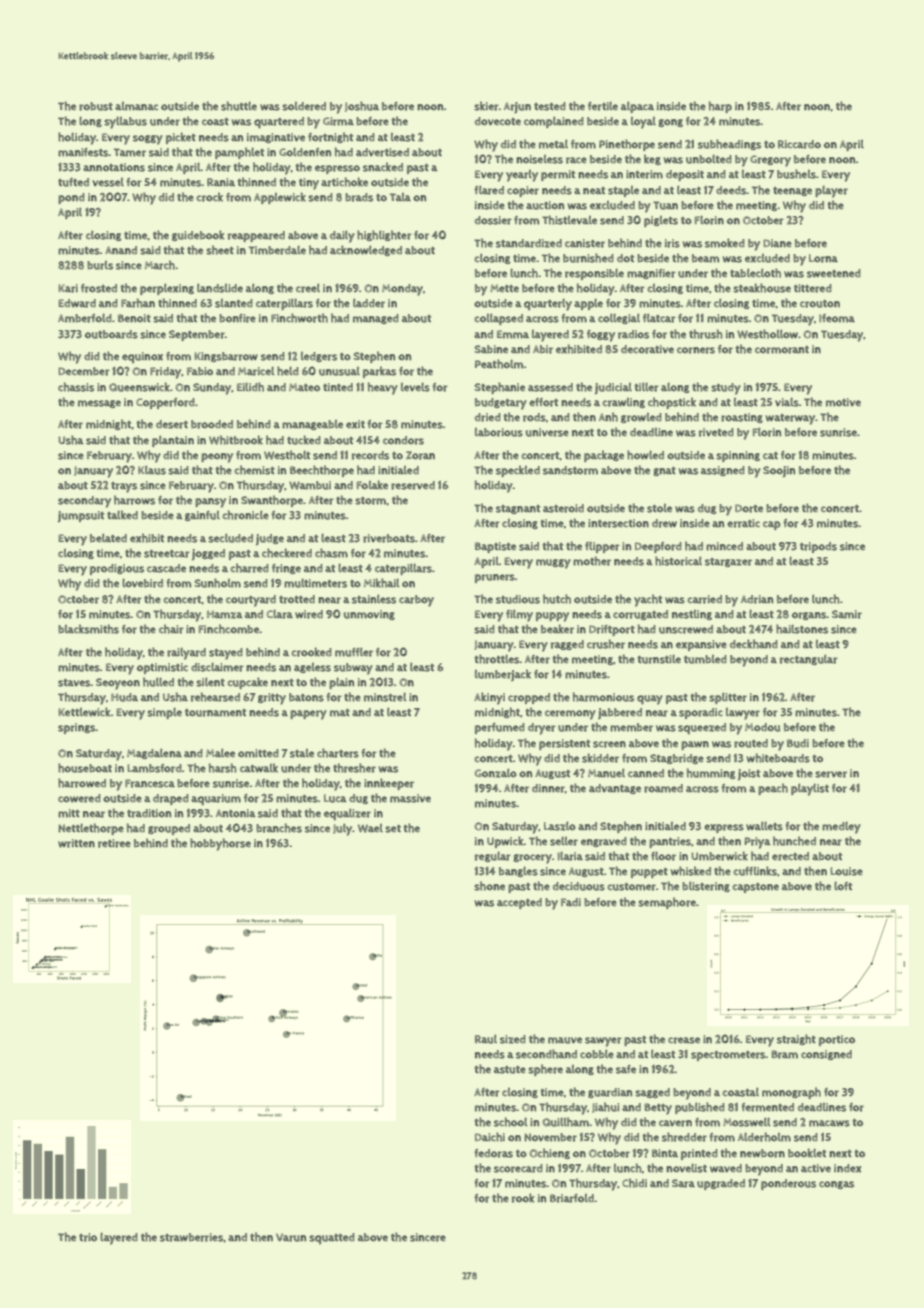  Describe the element at coordinates (486, 1039) in the image. I see `Raul` at that location.
